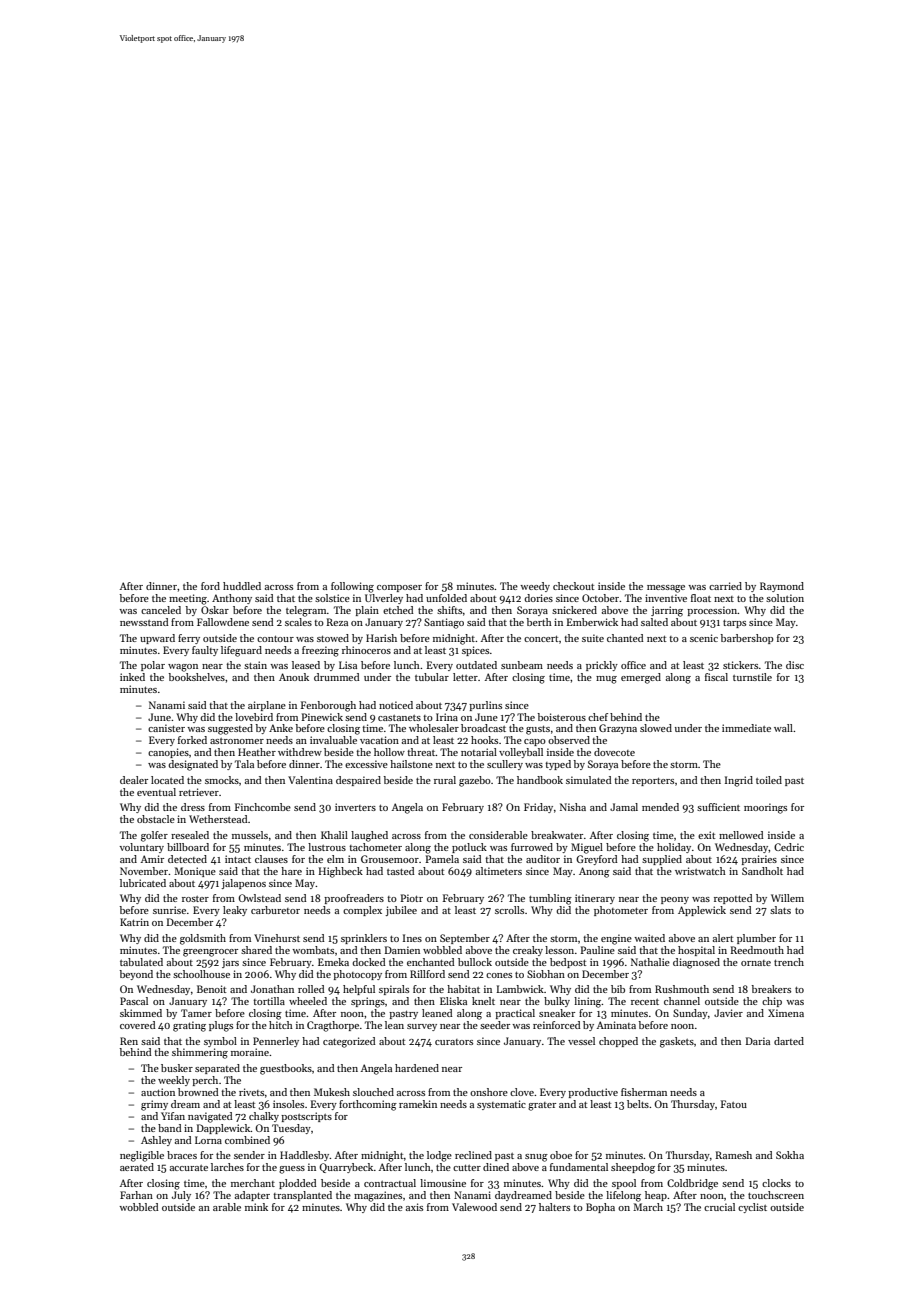 The width and height of the screenshot is (924, 1308). I want to click on contour, so click(275, 639).
